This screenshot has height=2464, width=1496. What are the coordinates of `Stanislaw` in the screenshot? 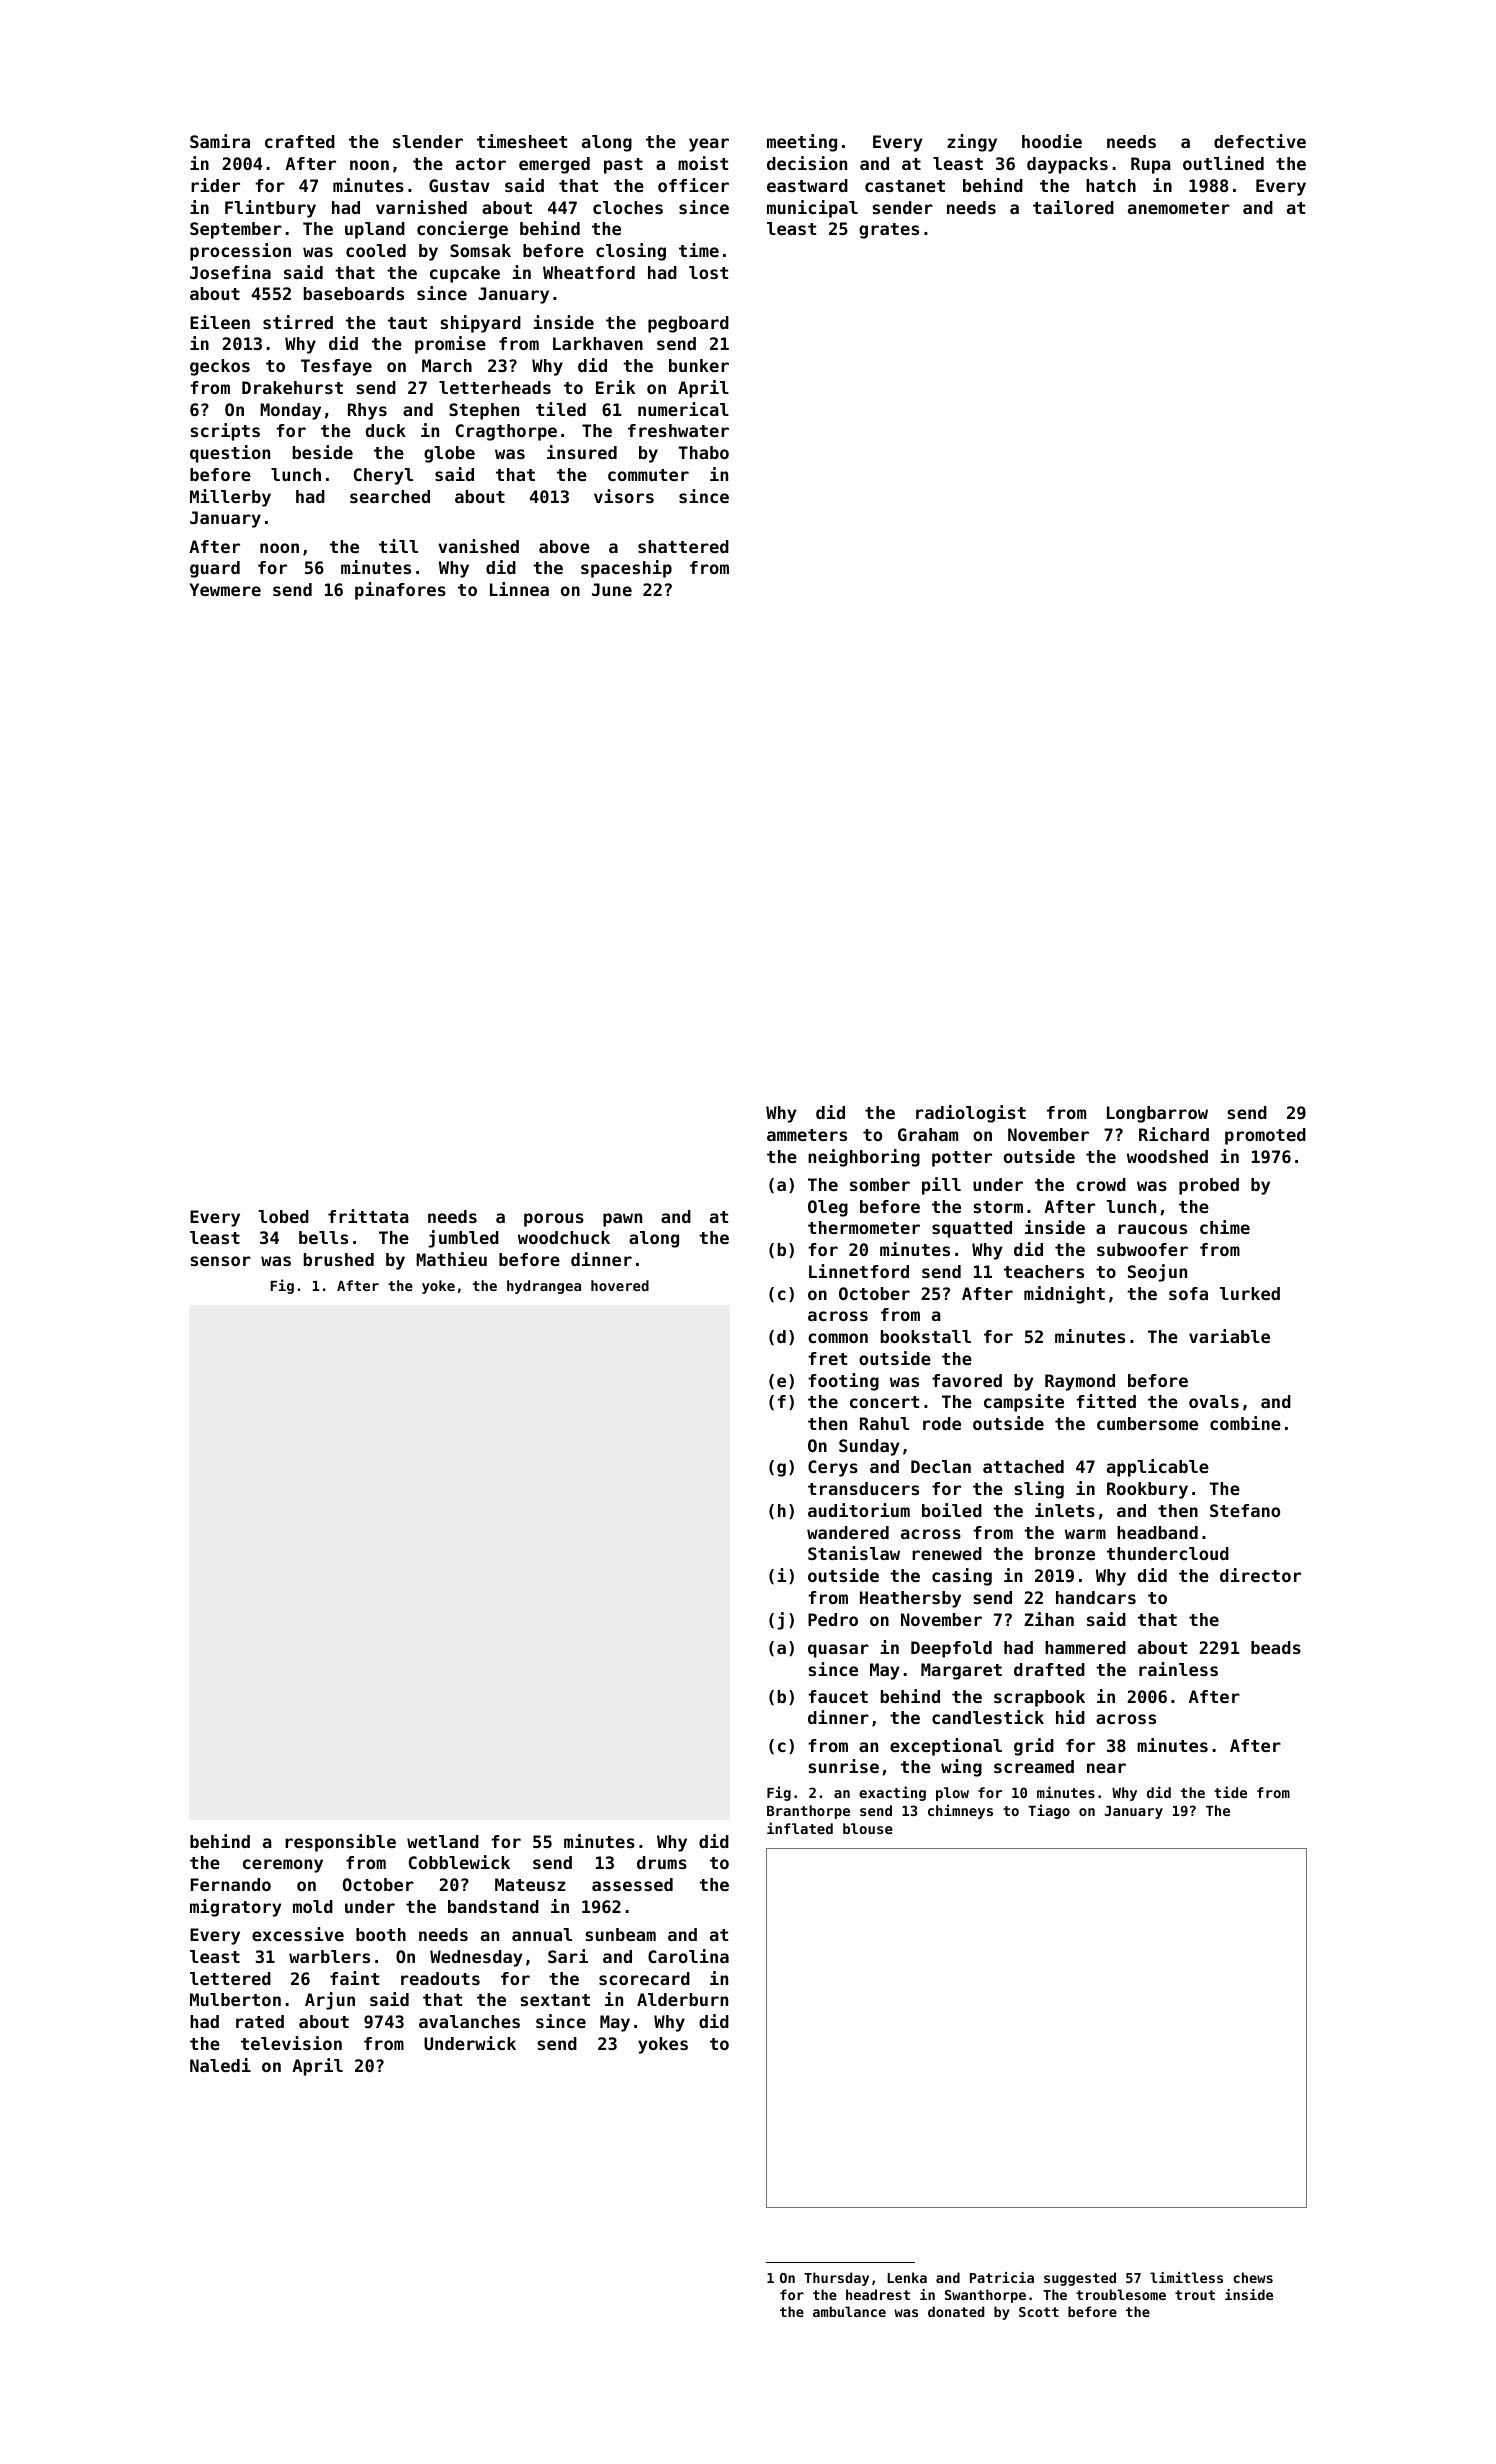 It's located at (854, 1553).
